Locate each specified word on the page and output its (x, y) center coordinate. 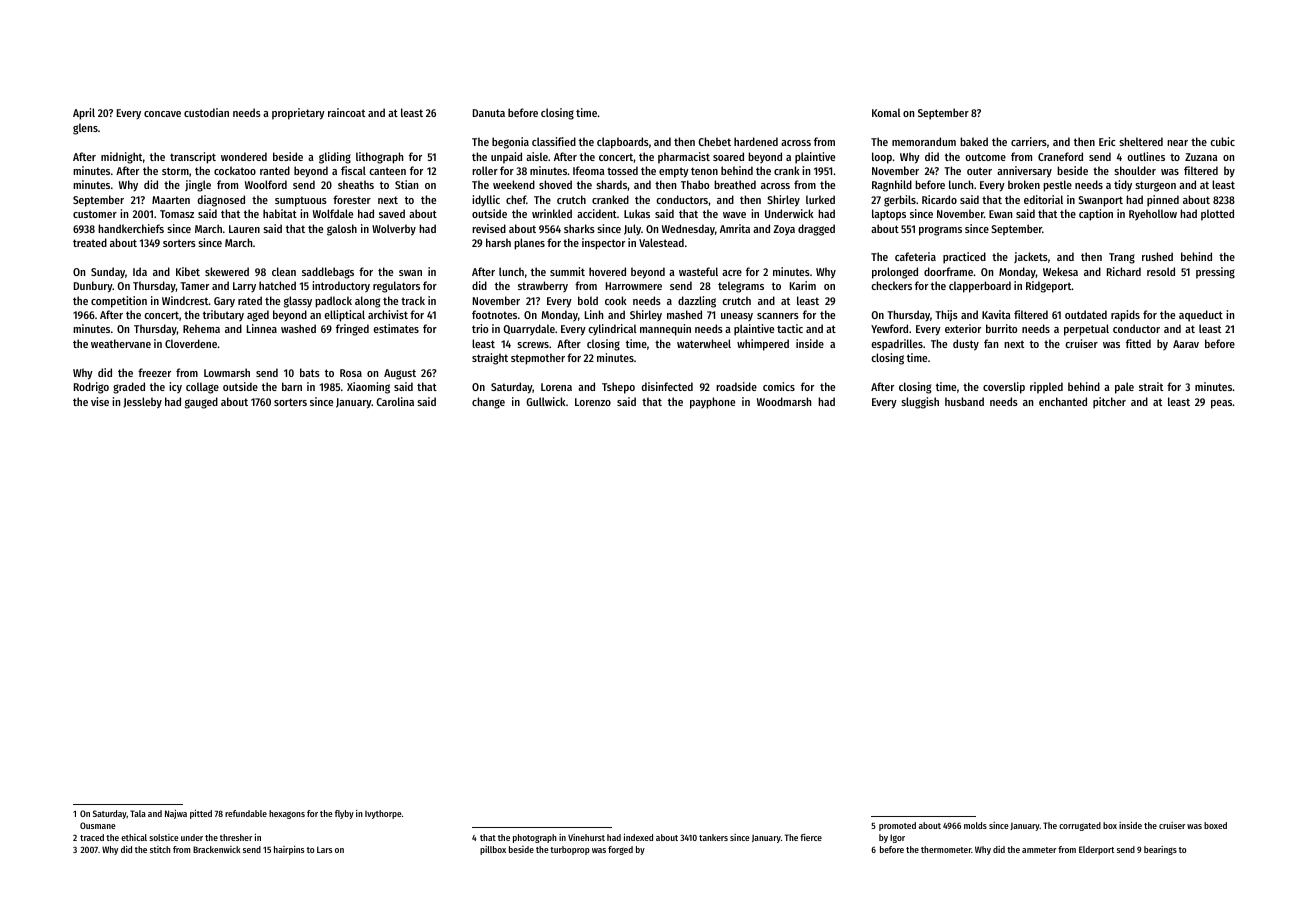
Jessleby (142, 403)
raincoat (346, 112)
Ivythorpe (383, 814)
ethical (134, 837)
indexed (638, 837)
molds (975, 825)
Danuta (489, 113)
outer (979, 171)
